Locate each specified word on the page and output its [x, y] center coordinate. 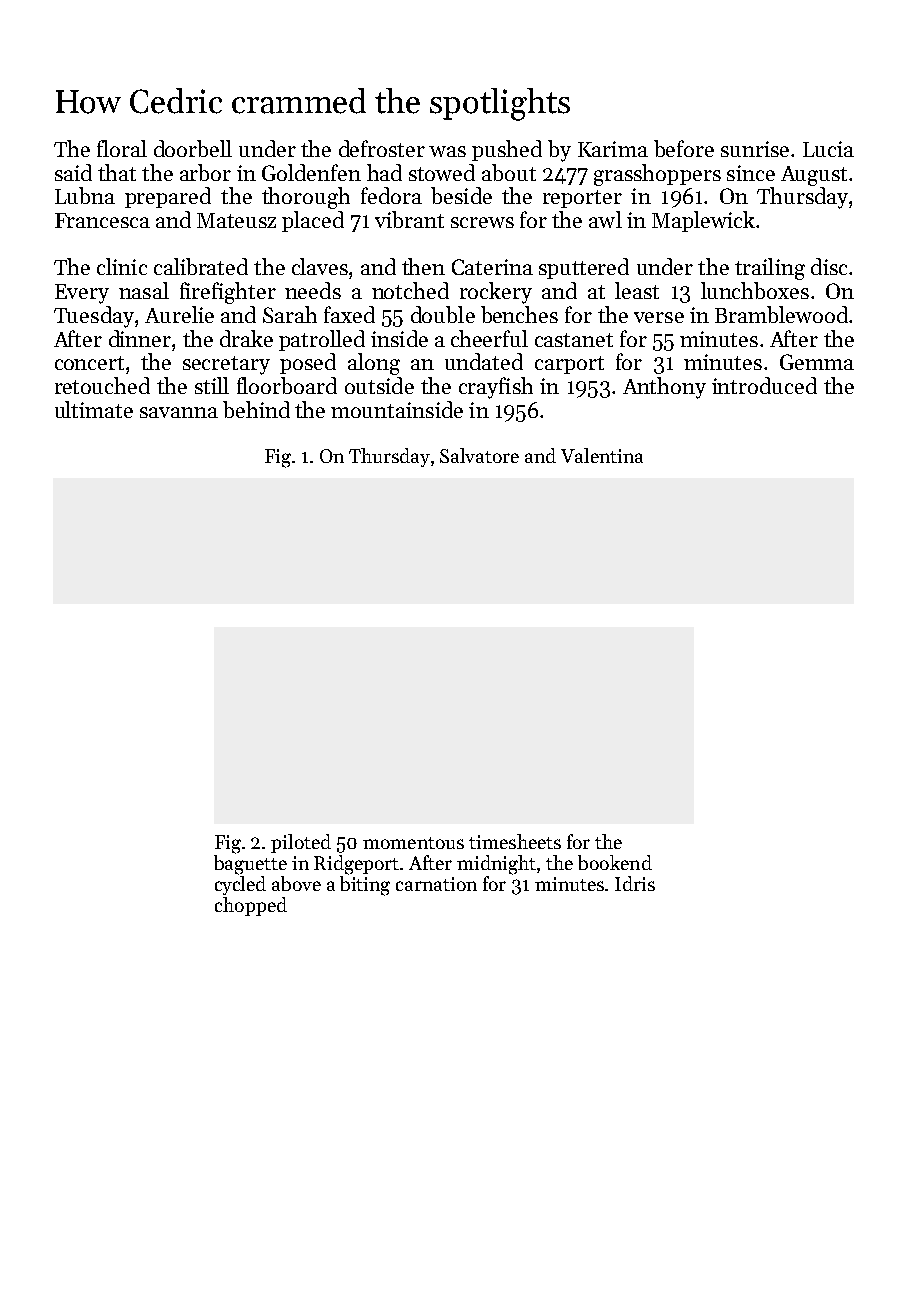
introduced [764, 385]
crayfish [496, 388]
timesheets [515, 841]
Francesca [102, 220]
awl [605, 219]
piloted [301, 843]
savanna [179, 412]
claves [320, 266]
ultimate [94, 409]
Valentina [602, 455]
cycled [240, 885]
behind [256, 409]
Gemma [817, 362]
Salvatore [479, 455]
